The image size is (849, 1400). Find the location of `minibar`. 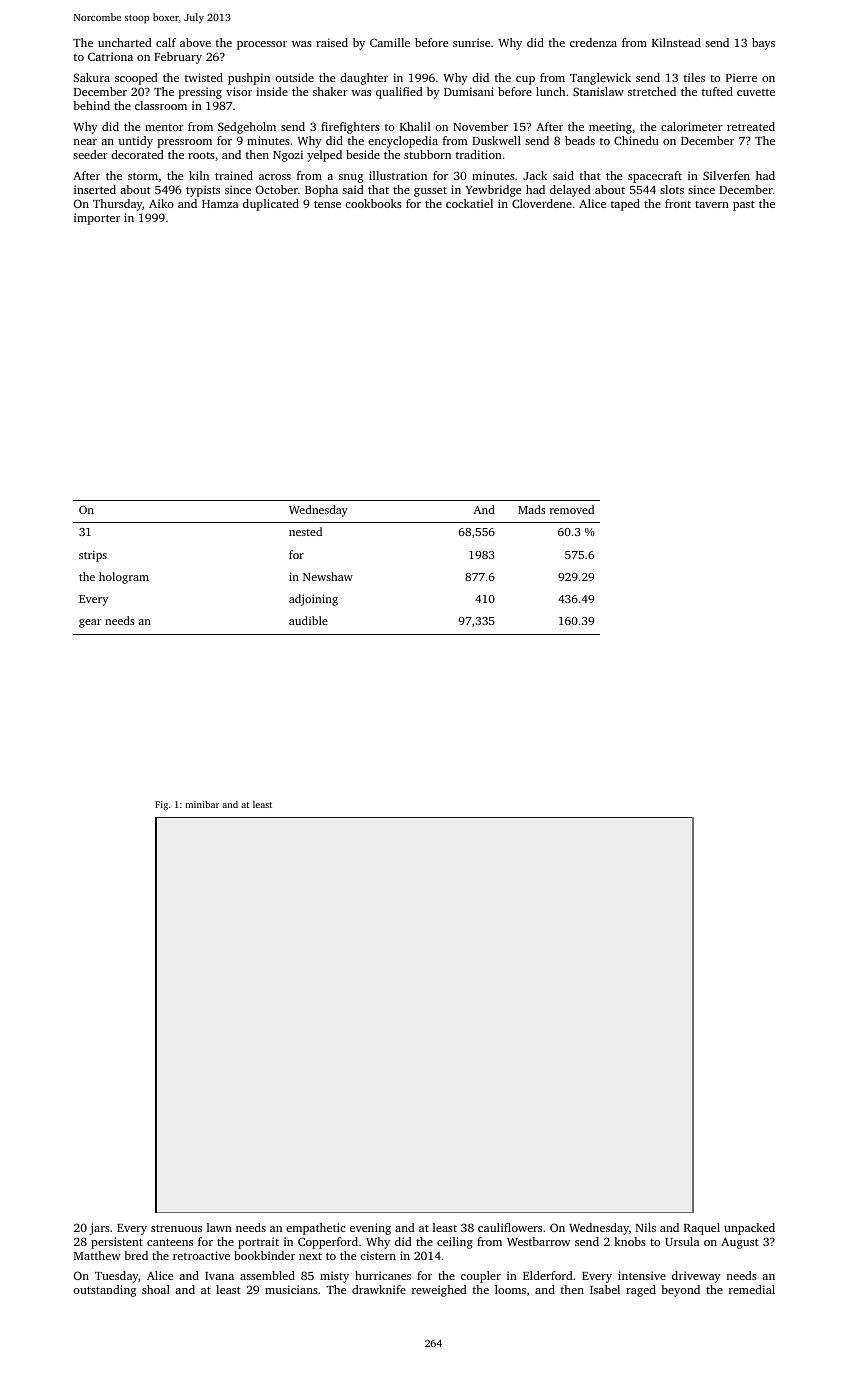

minibar is located at coordinates (202, 804).
